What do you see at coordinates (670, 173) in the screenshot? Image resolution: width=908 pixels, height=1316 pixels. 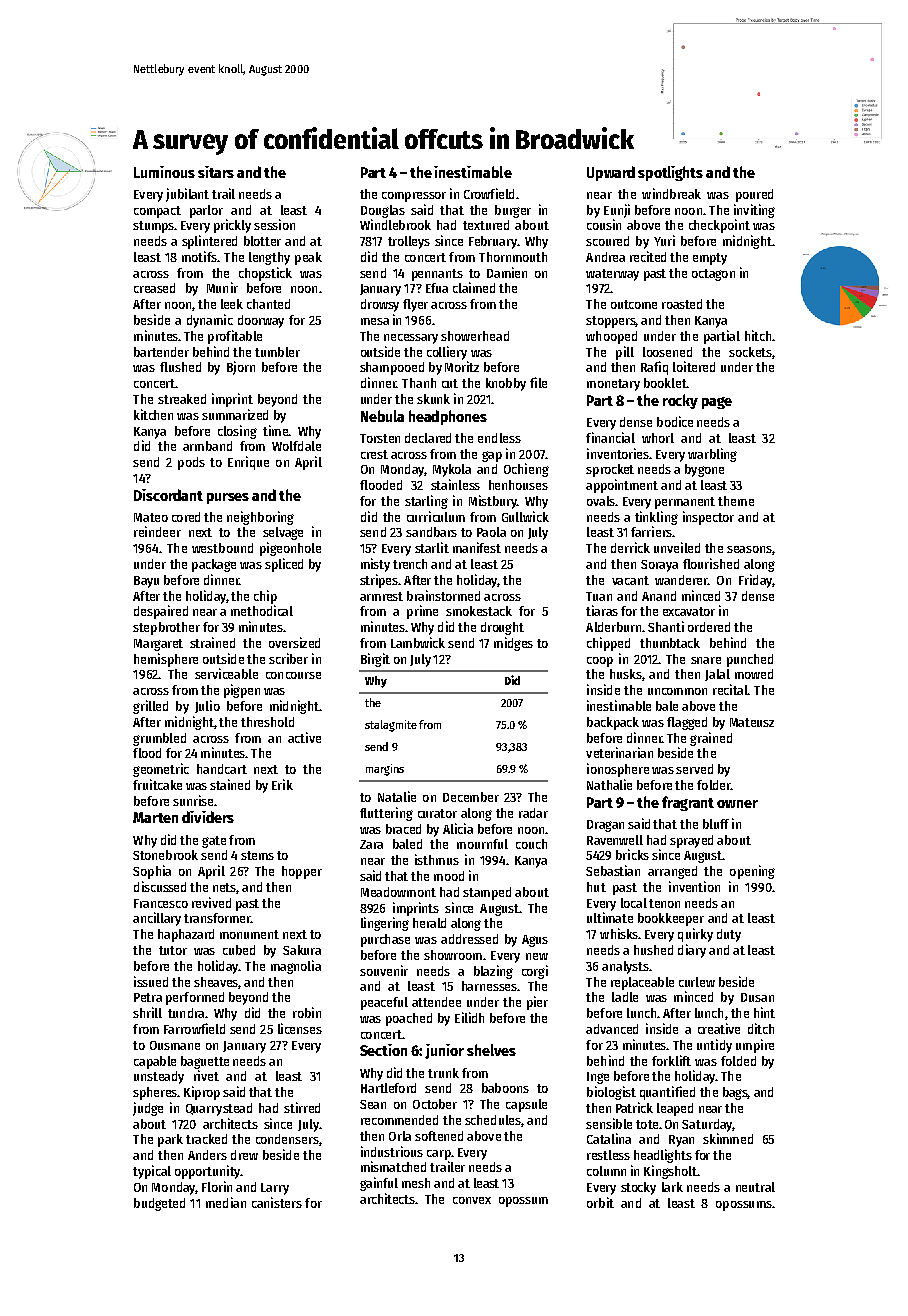 I see `spotlights` at bounding box center [670, 173].
